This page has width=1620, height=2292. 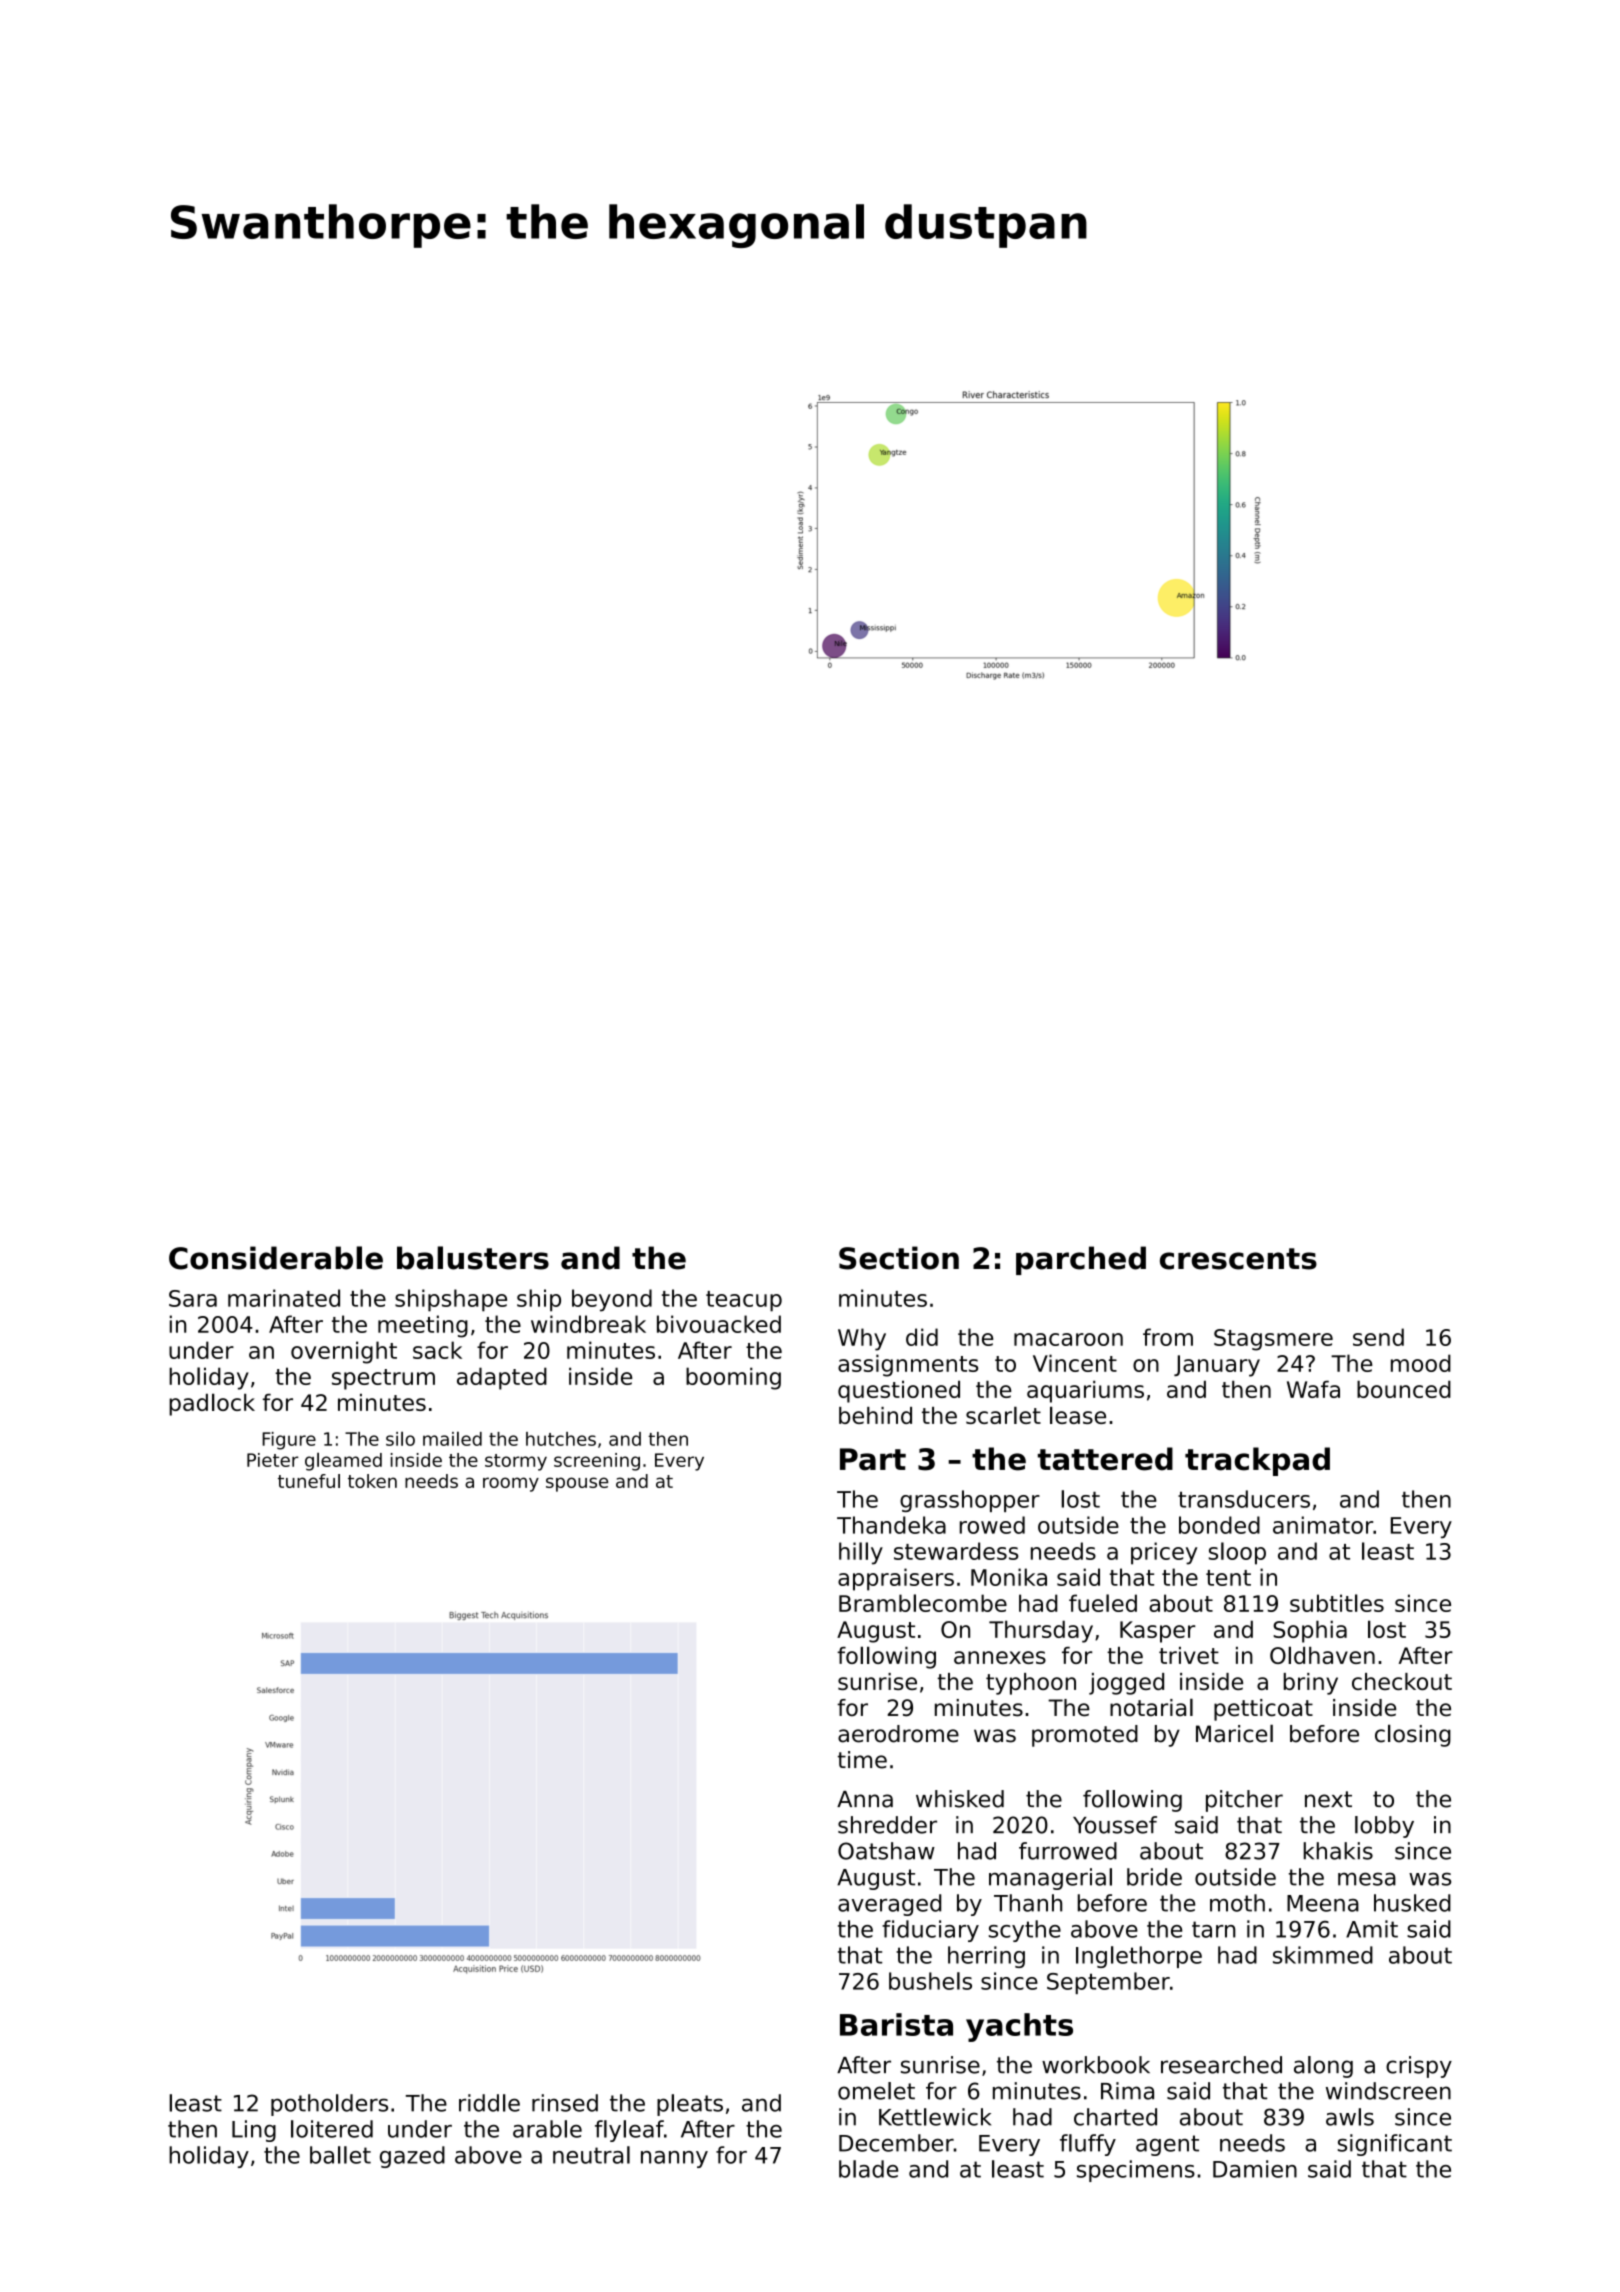 I want to click on send, so click(x=1378, y=1337).
